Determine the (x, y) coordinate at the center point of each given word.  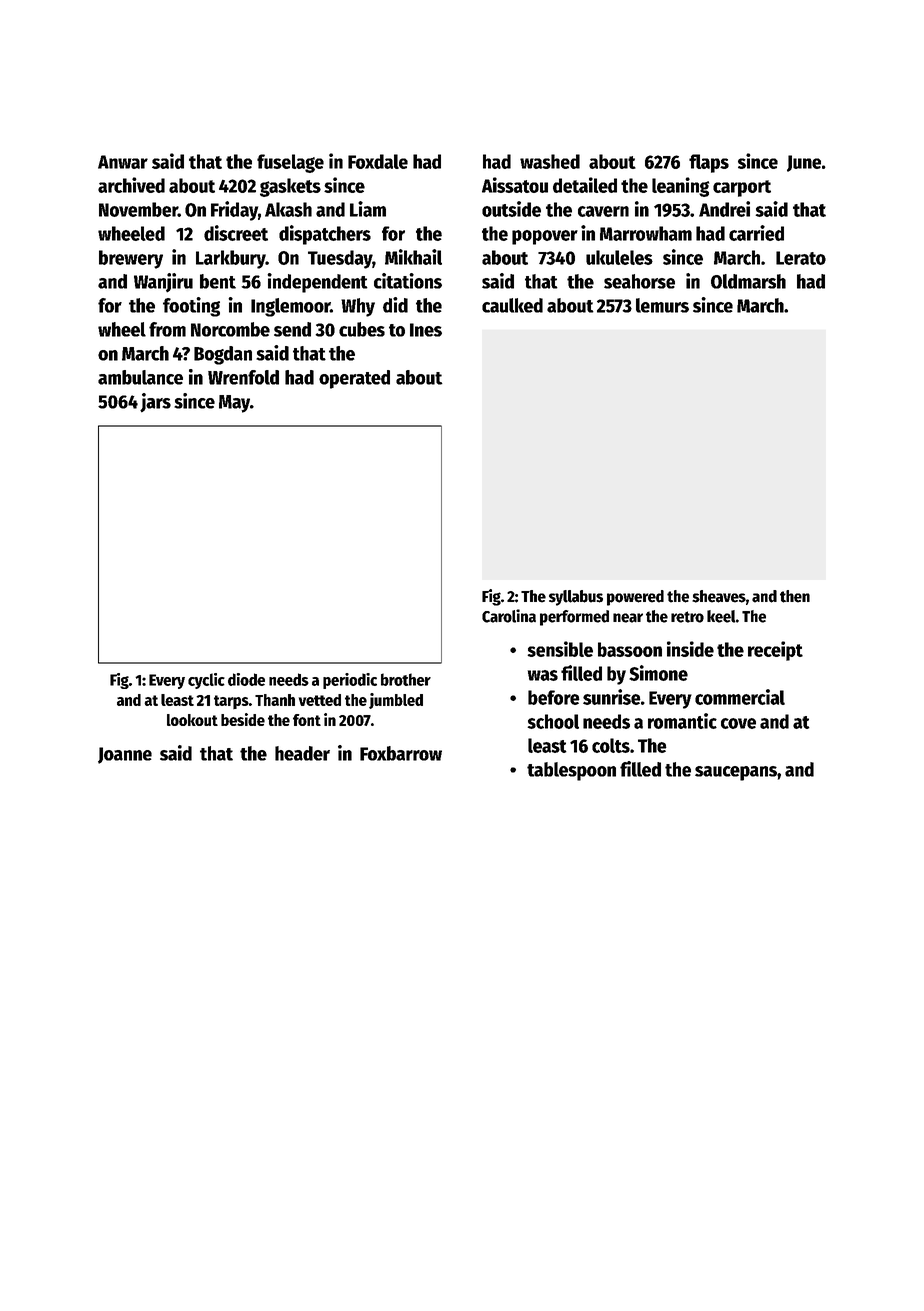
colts (611, 745)
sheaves (719, 596)
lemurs (662, 305)
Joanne (125, 755)
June (804, 163)
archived (131, 185)
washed (550, 161)
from (167, 329)
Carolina (509, 616)
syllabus (576, 598)
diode (246, 679)
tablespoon (571, 771)
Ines (426, 330)
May (234, 404)
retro (687, 617)
